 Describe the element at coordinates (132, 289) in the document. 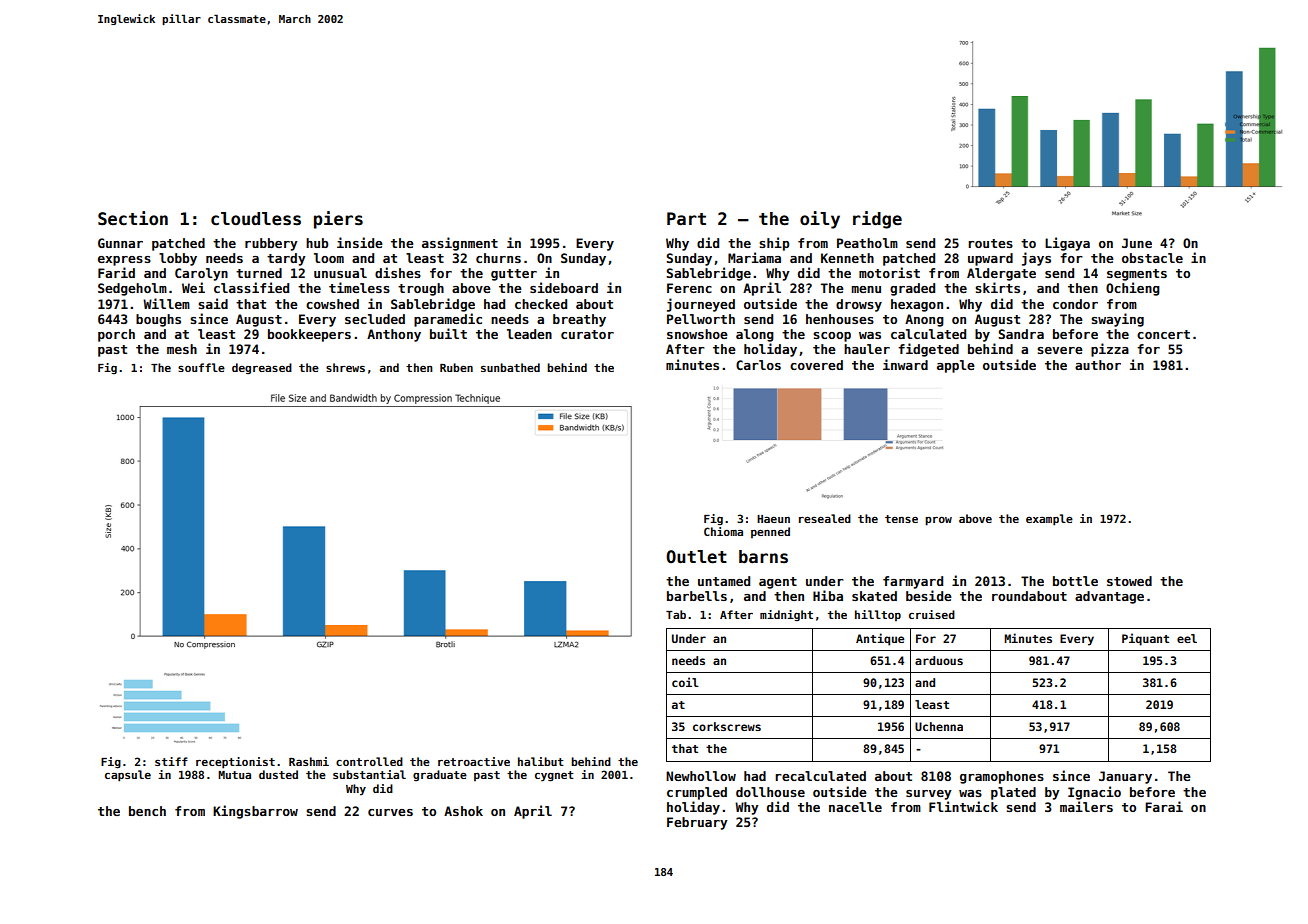

I see `Sedgeholm` at that location.
